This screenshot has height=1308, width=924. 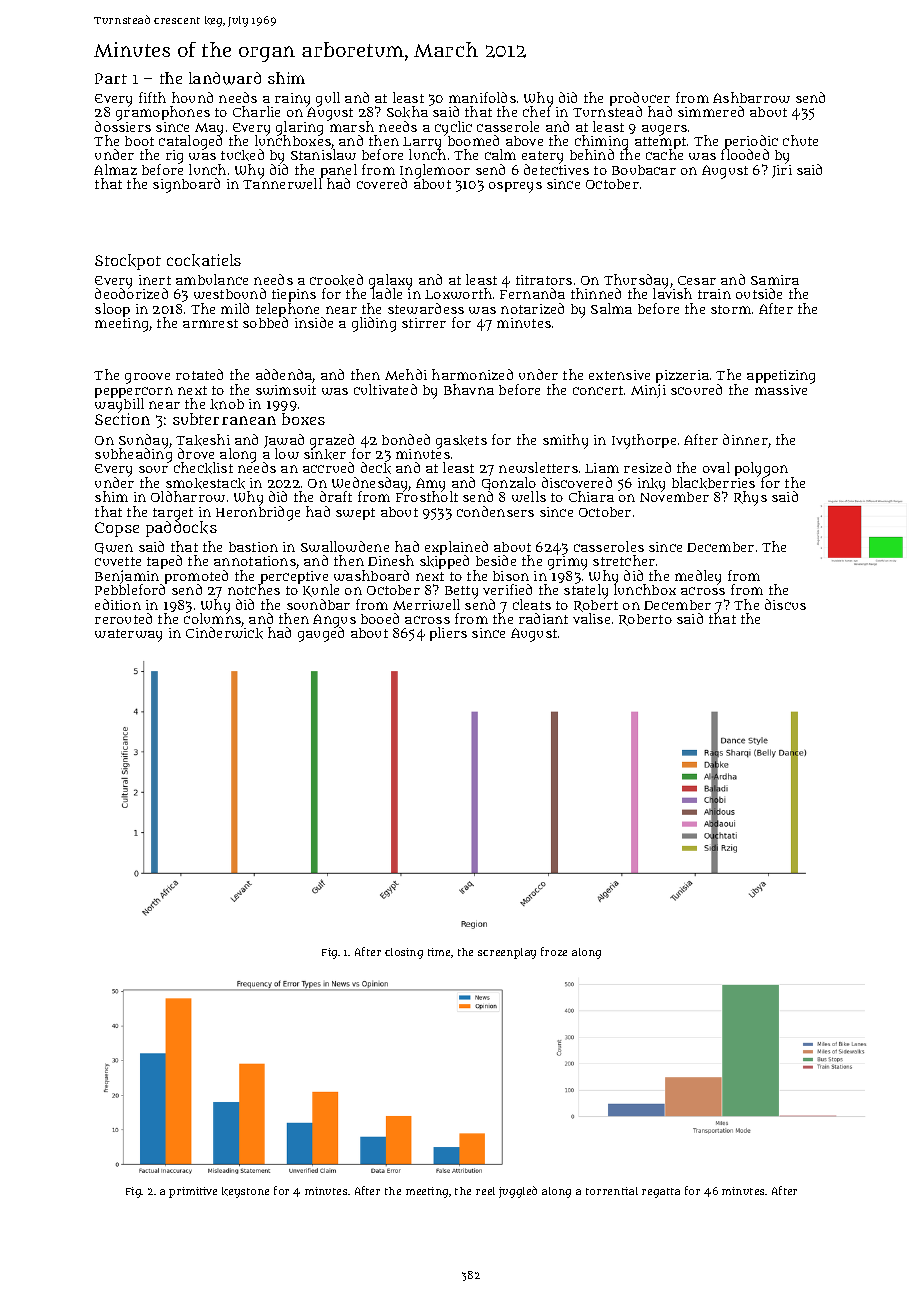 I want to click on paddocks, so click(x=181, y=529).
